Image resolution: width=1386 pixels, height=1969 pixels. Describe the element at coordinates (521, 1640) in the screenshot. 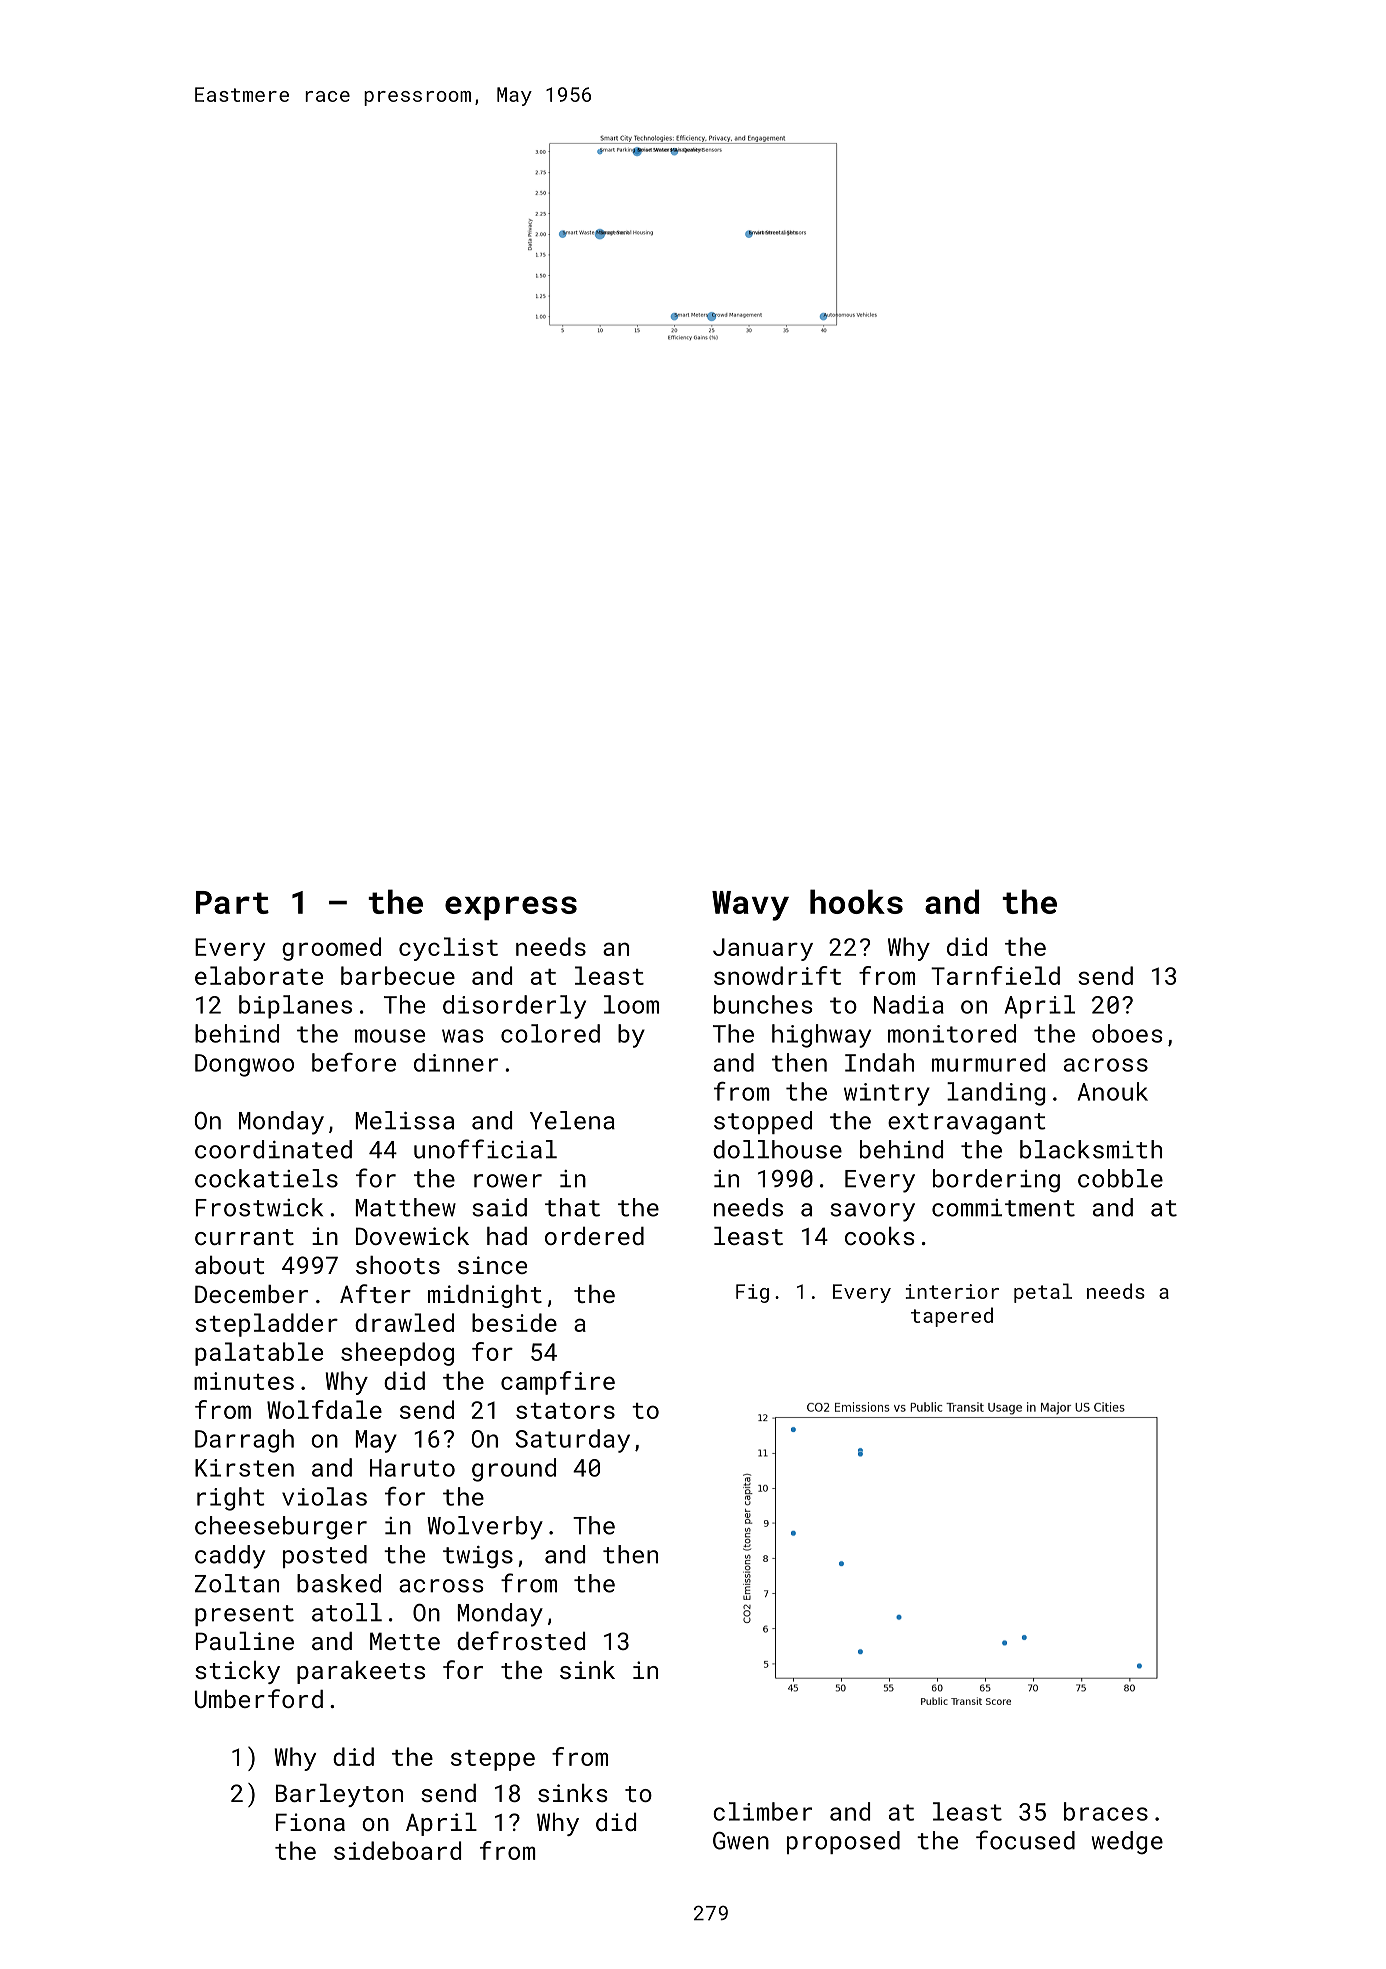

I see `defrosted` at that location.
